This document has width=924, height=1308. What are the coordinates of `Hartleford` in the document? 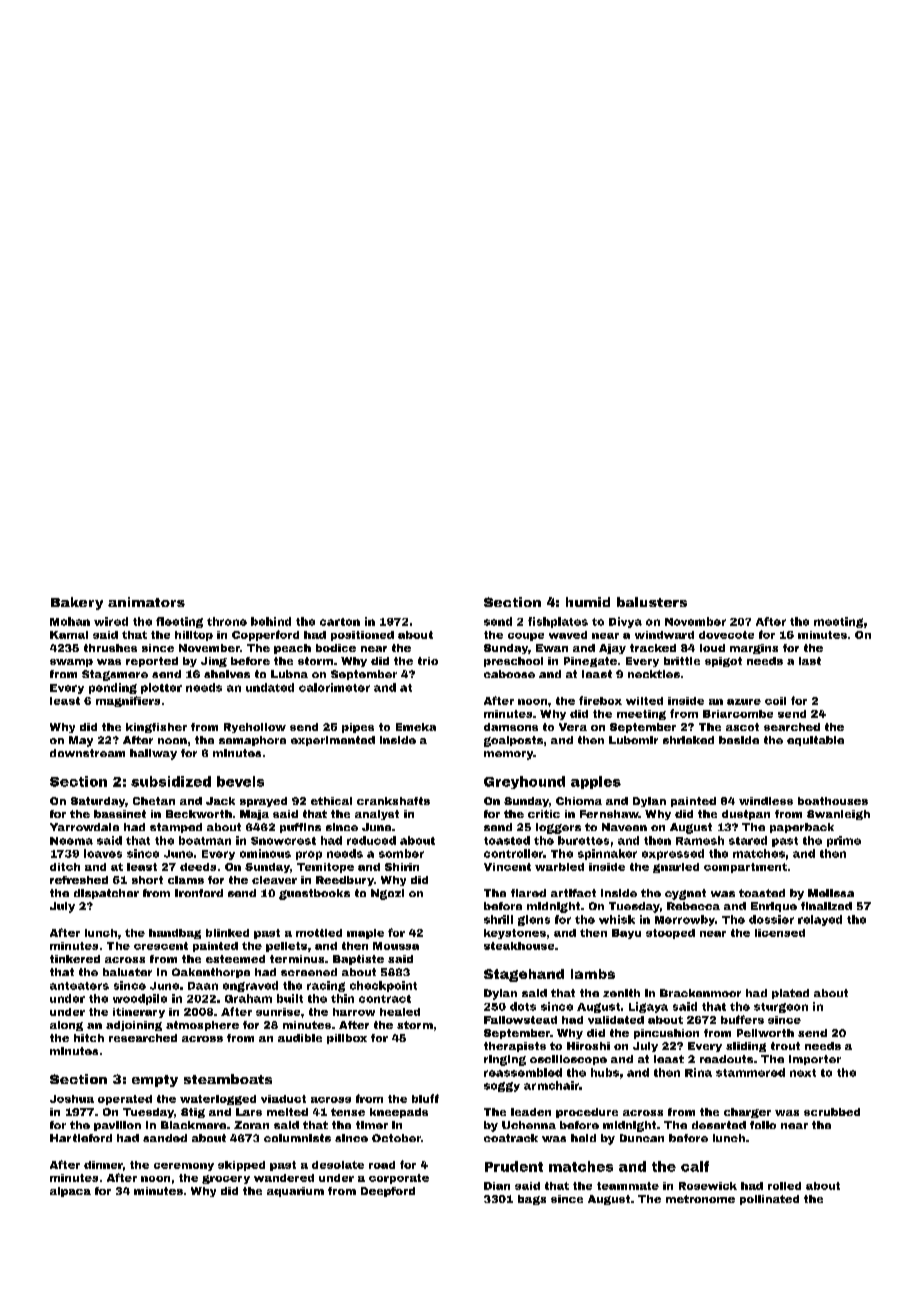 It's located at (81, 1138).
